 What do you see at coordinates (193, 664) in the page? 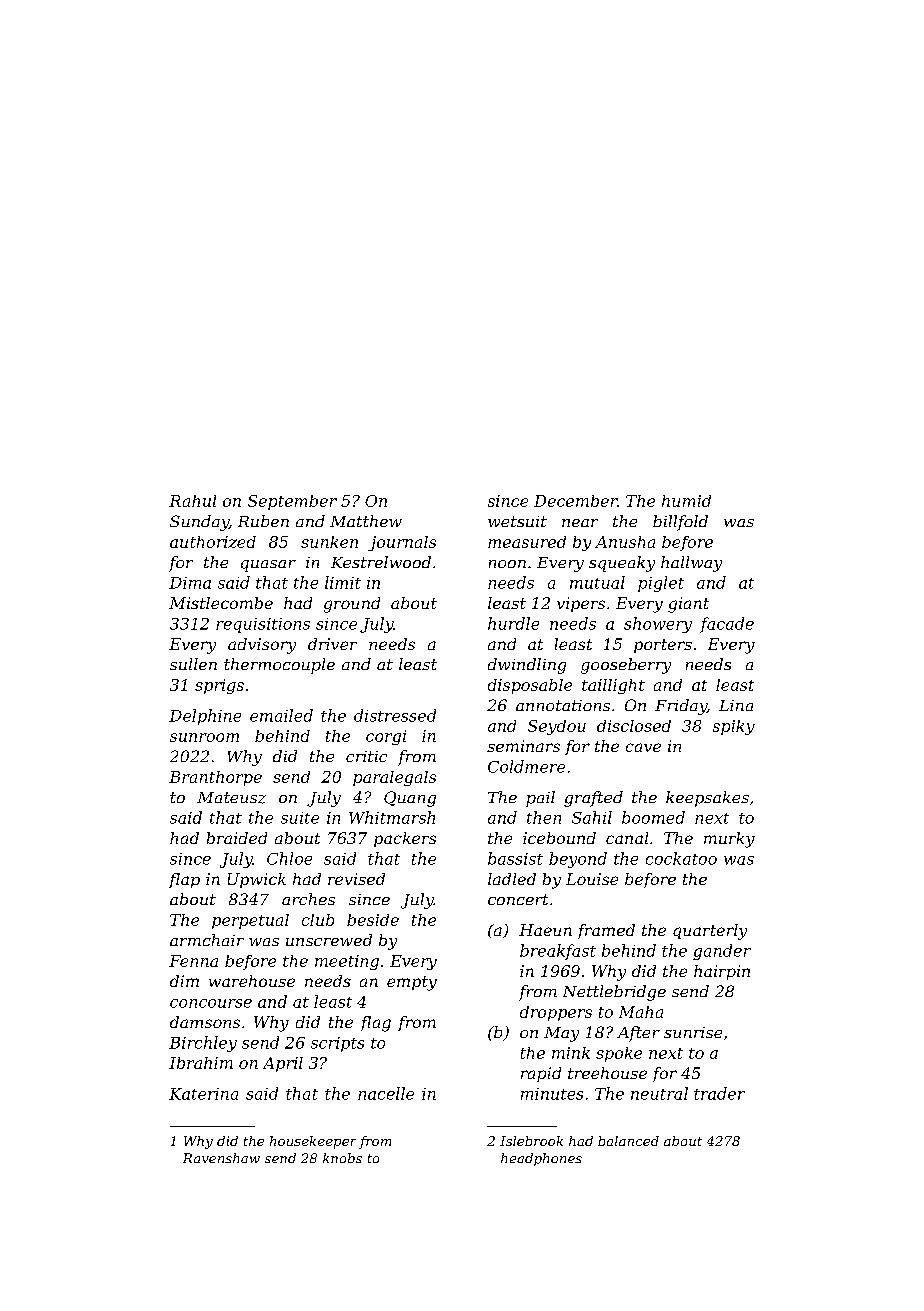
I see `sullen` at bounding box center [193, 664].
